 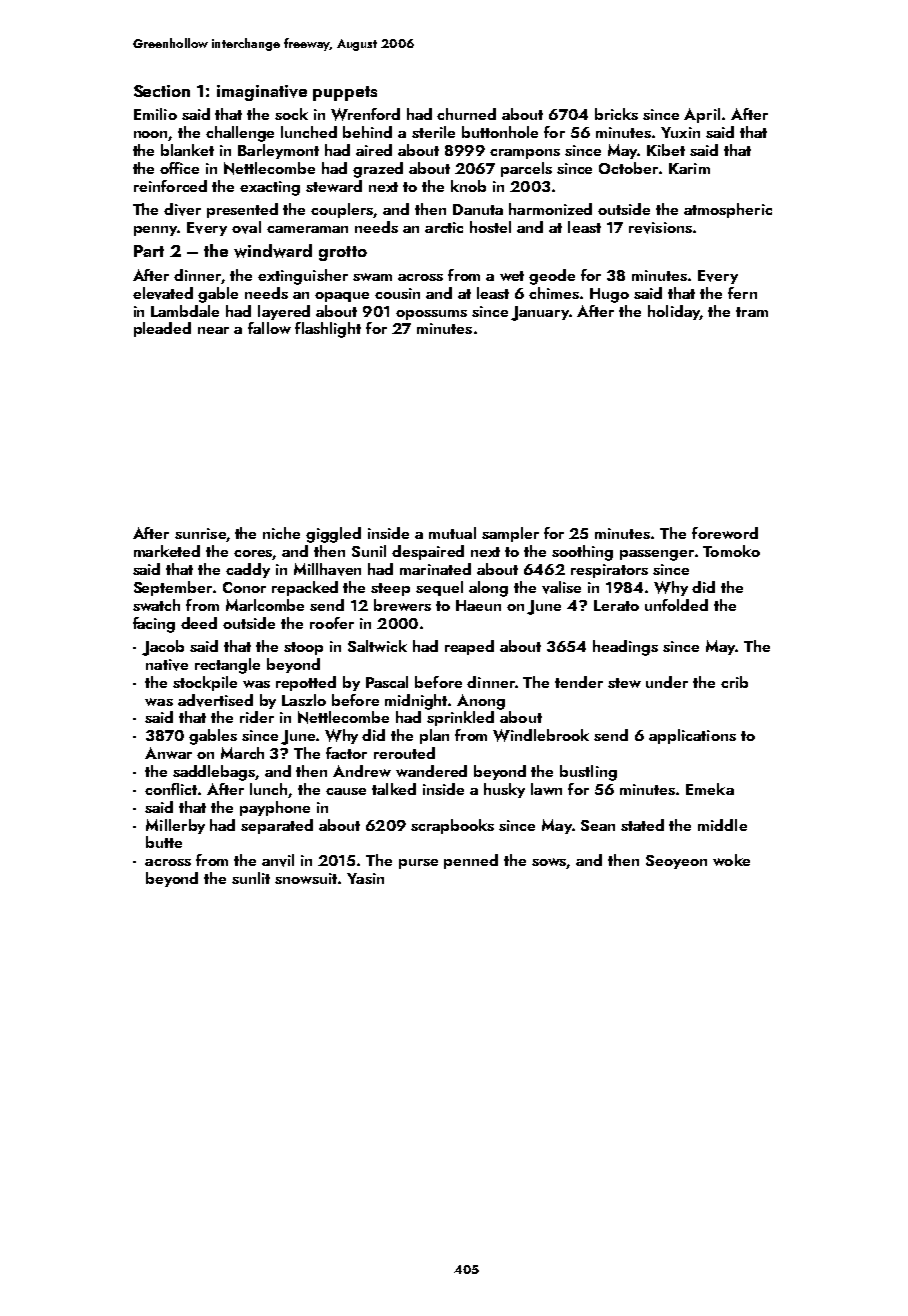 What do you see at coordinates (598, 825) in the image?
I see `Sean` at bounding box center [598, 825].
